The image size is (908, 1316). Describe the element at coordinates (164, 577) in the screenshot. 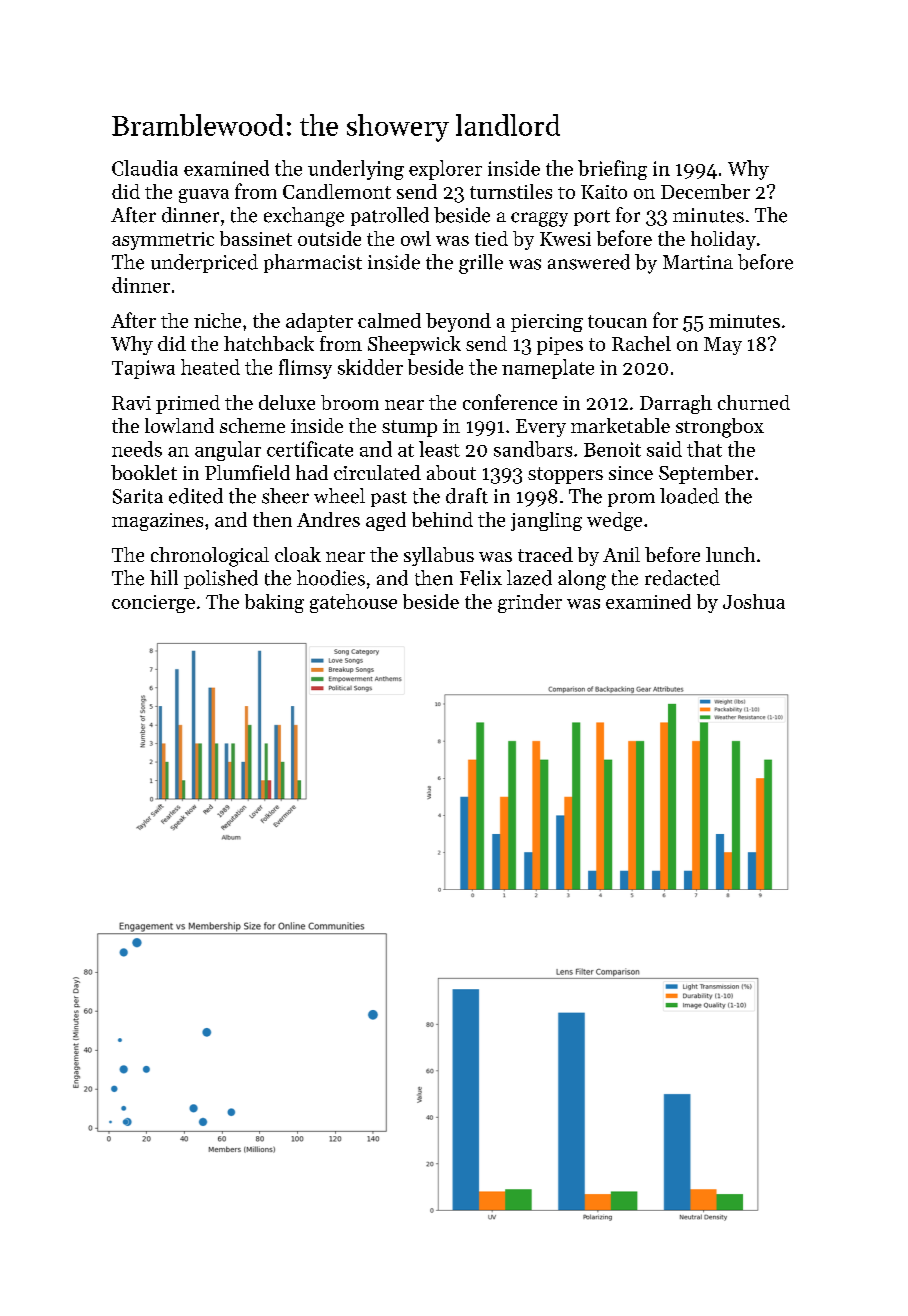

I see `hill` at that location.
